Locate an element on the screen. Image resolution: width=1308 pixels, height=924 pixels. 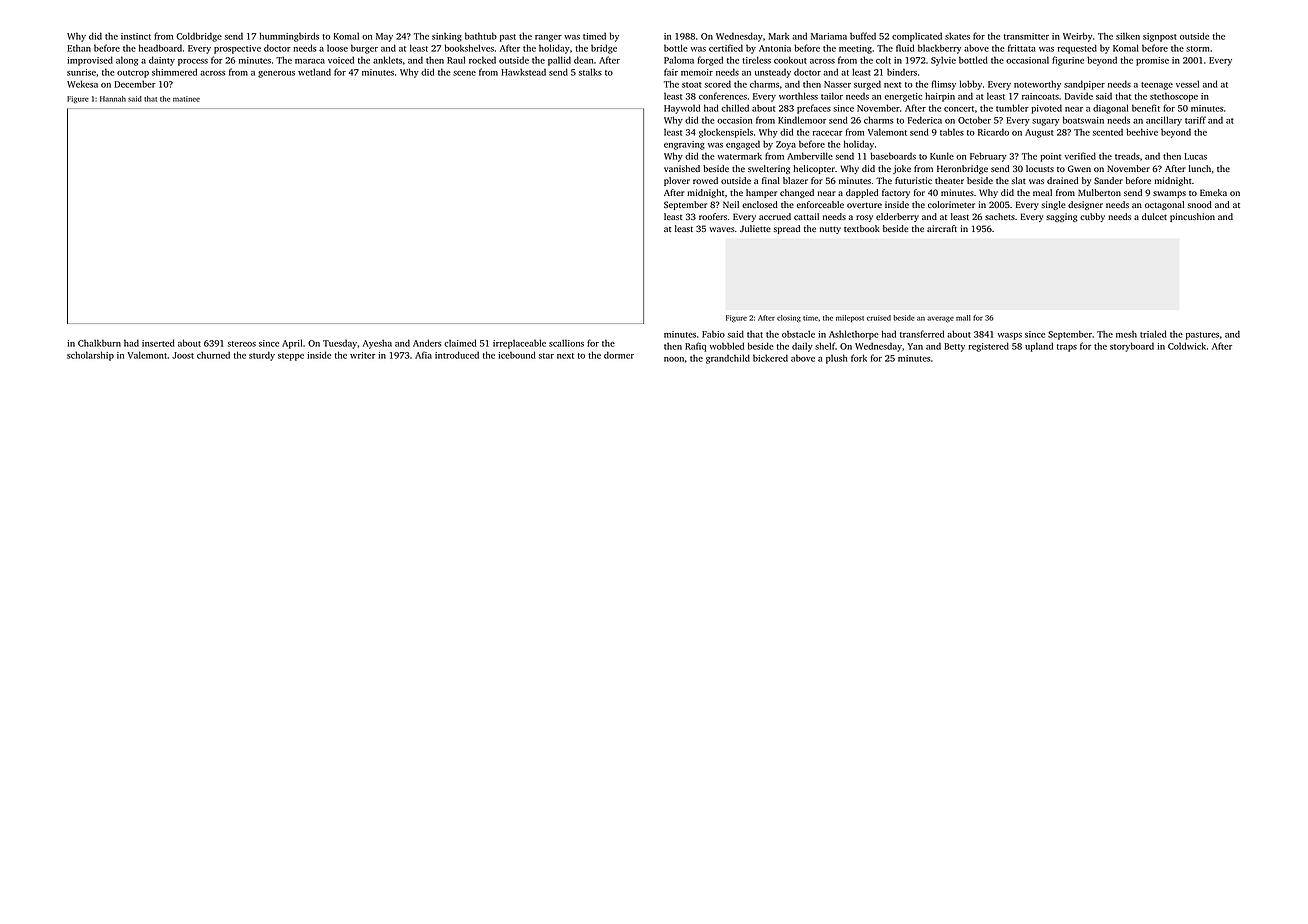
Chalkburn is located at coordinates (99, 343).
